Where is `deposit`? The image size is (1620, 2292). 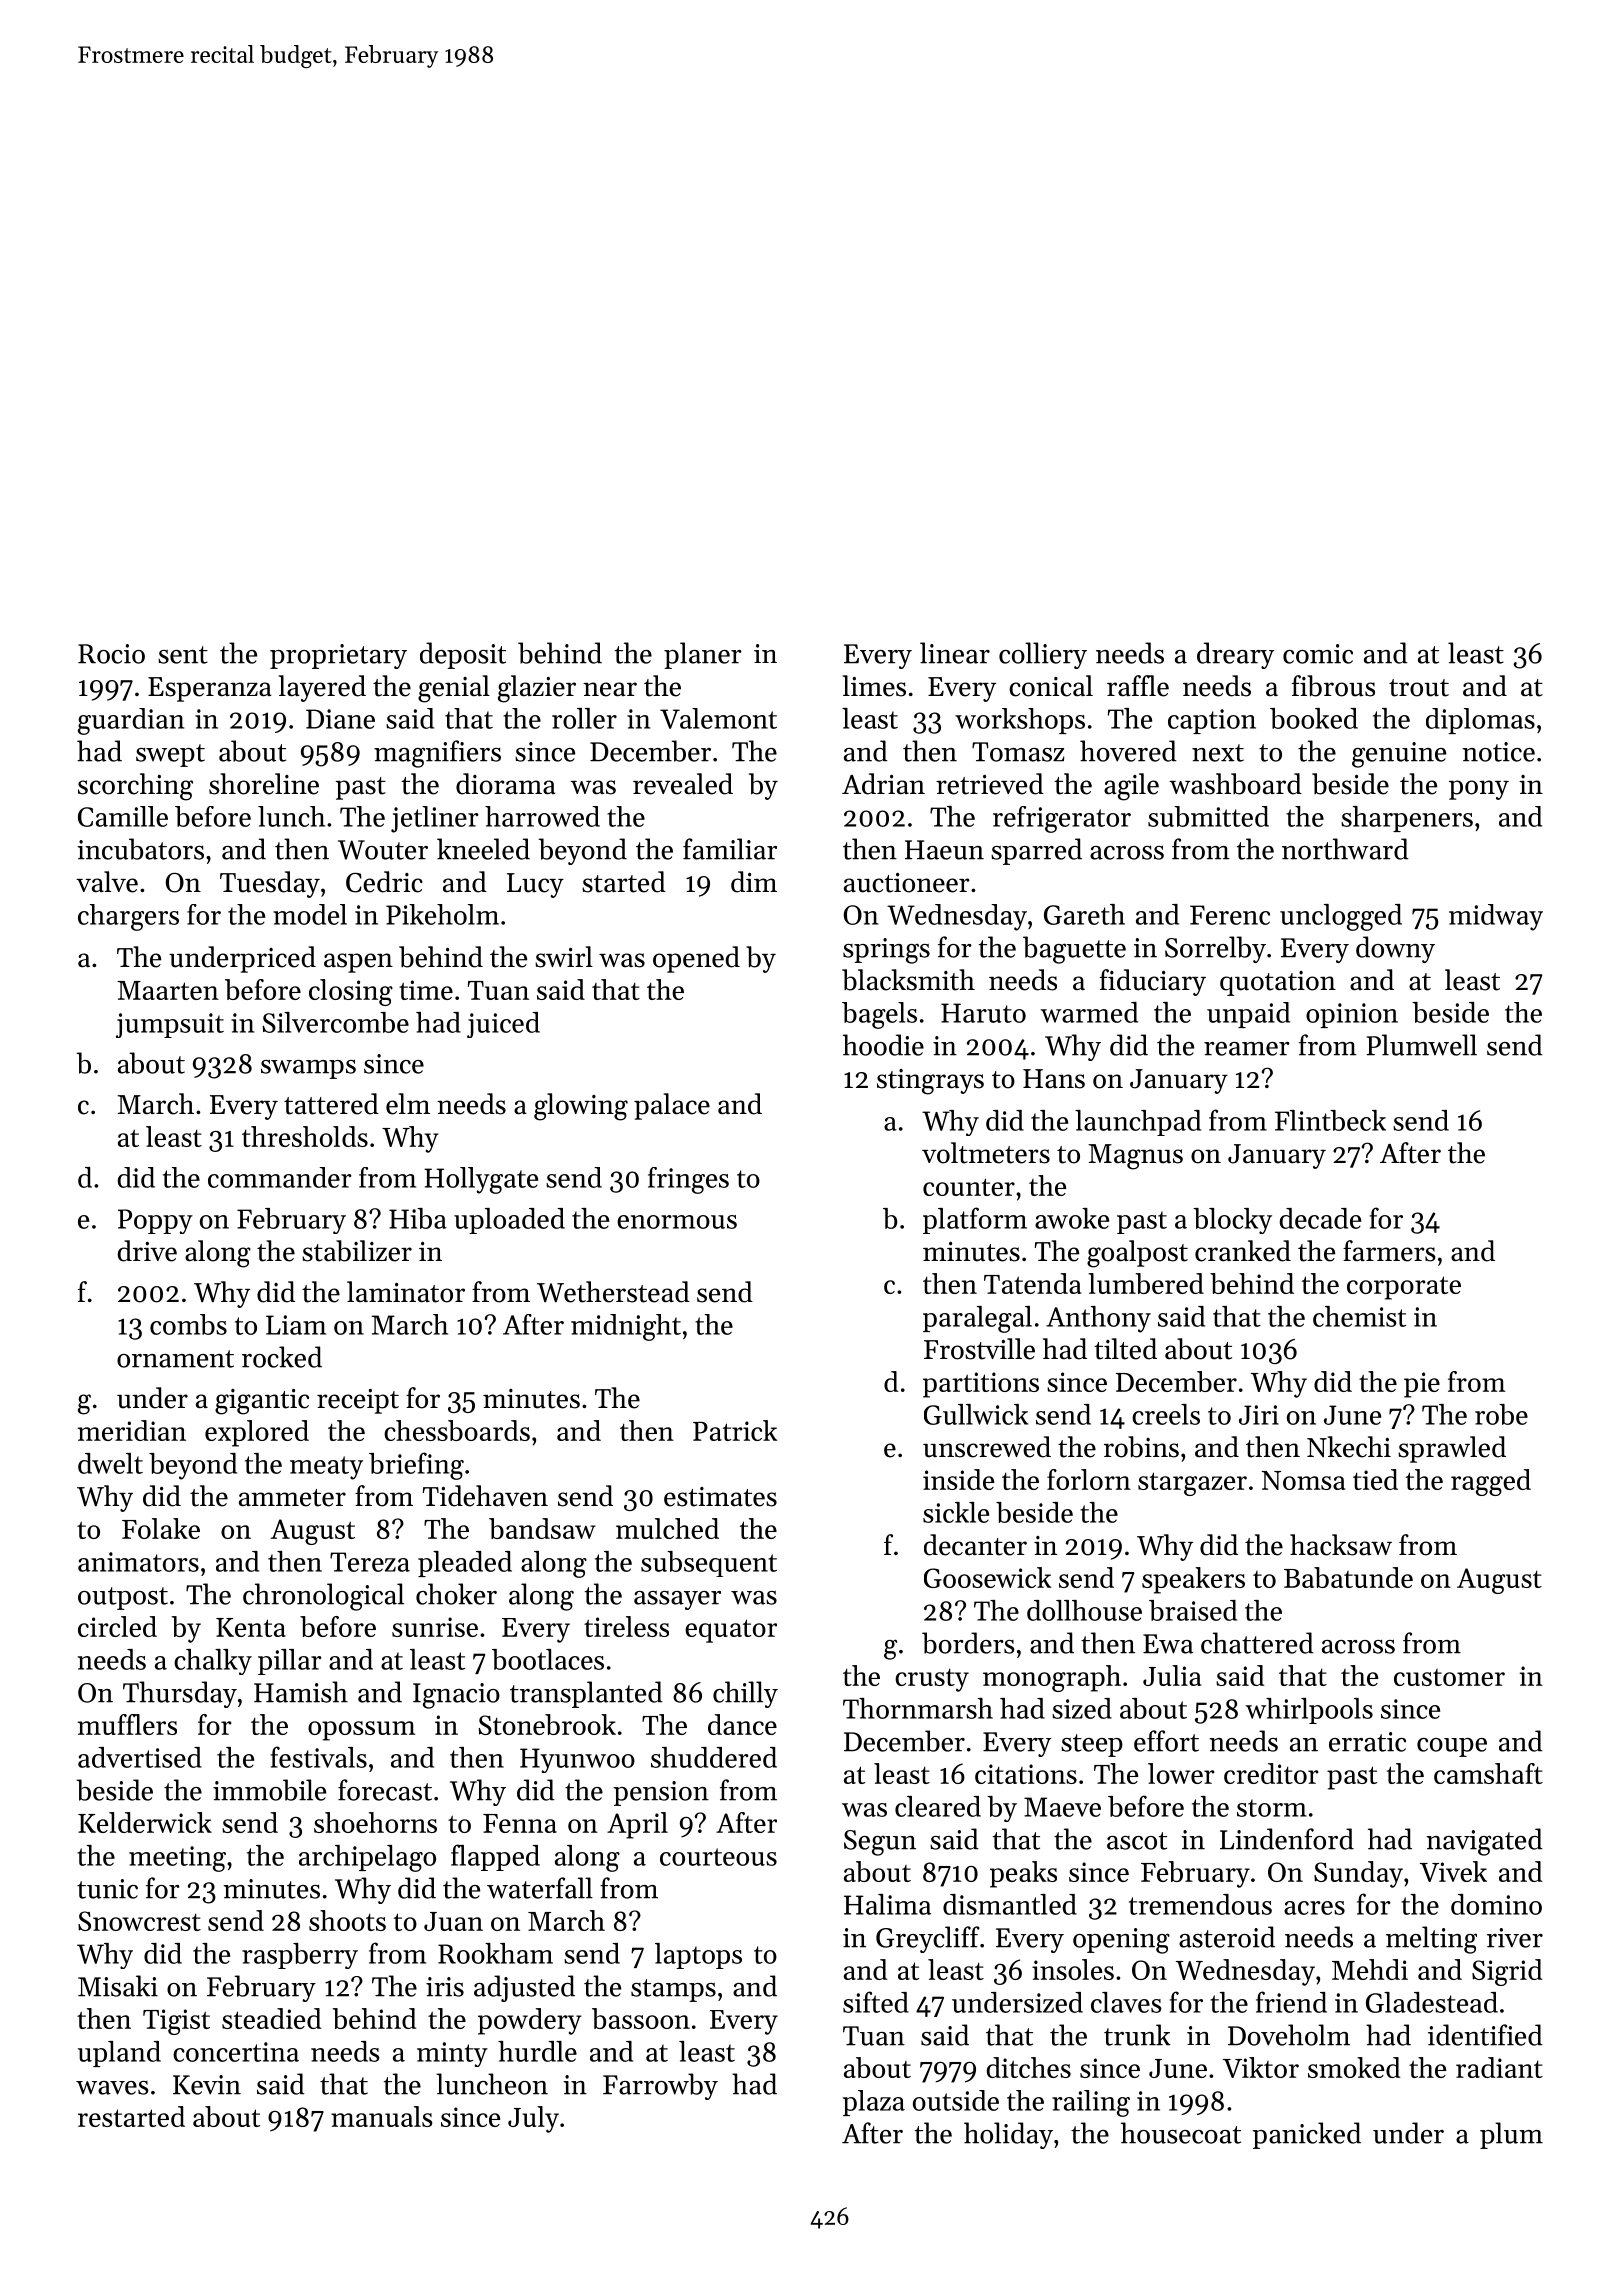
deposit is located at coordinates (463, 655).
